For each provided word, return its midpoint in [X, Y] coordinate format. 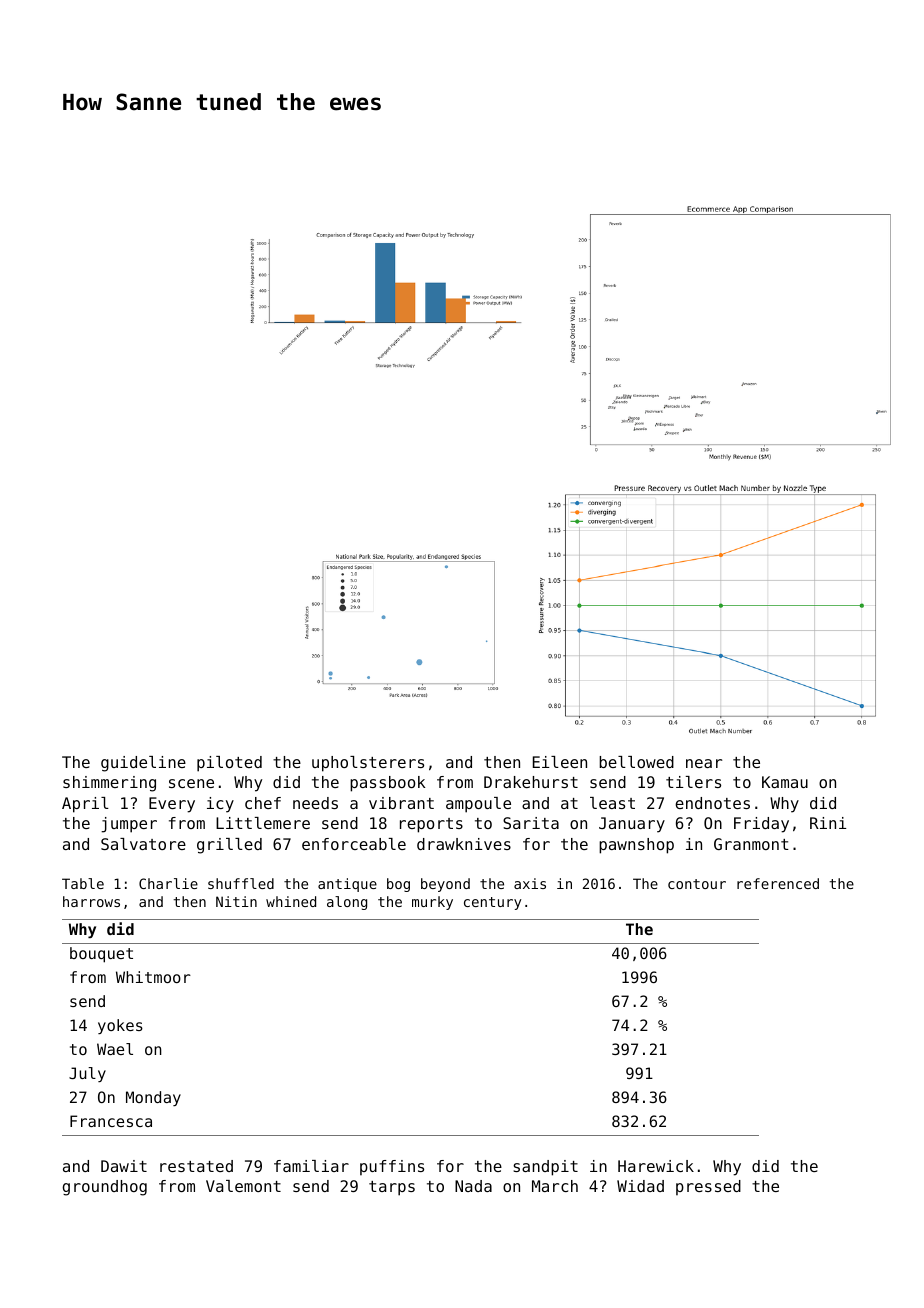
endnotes [712, 803]
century [492, 903]
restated [196, 1166]
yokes [120, 1026]
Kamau [785, 782]
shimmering [109, 784]
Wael [115, 1049]
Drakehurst [531, 782]
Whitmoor [153, 977]
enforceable [354, 844]
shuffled [241, 883]
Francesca [111, 1121]
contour [697, 884]
